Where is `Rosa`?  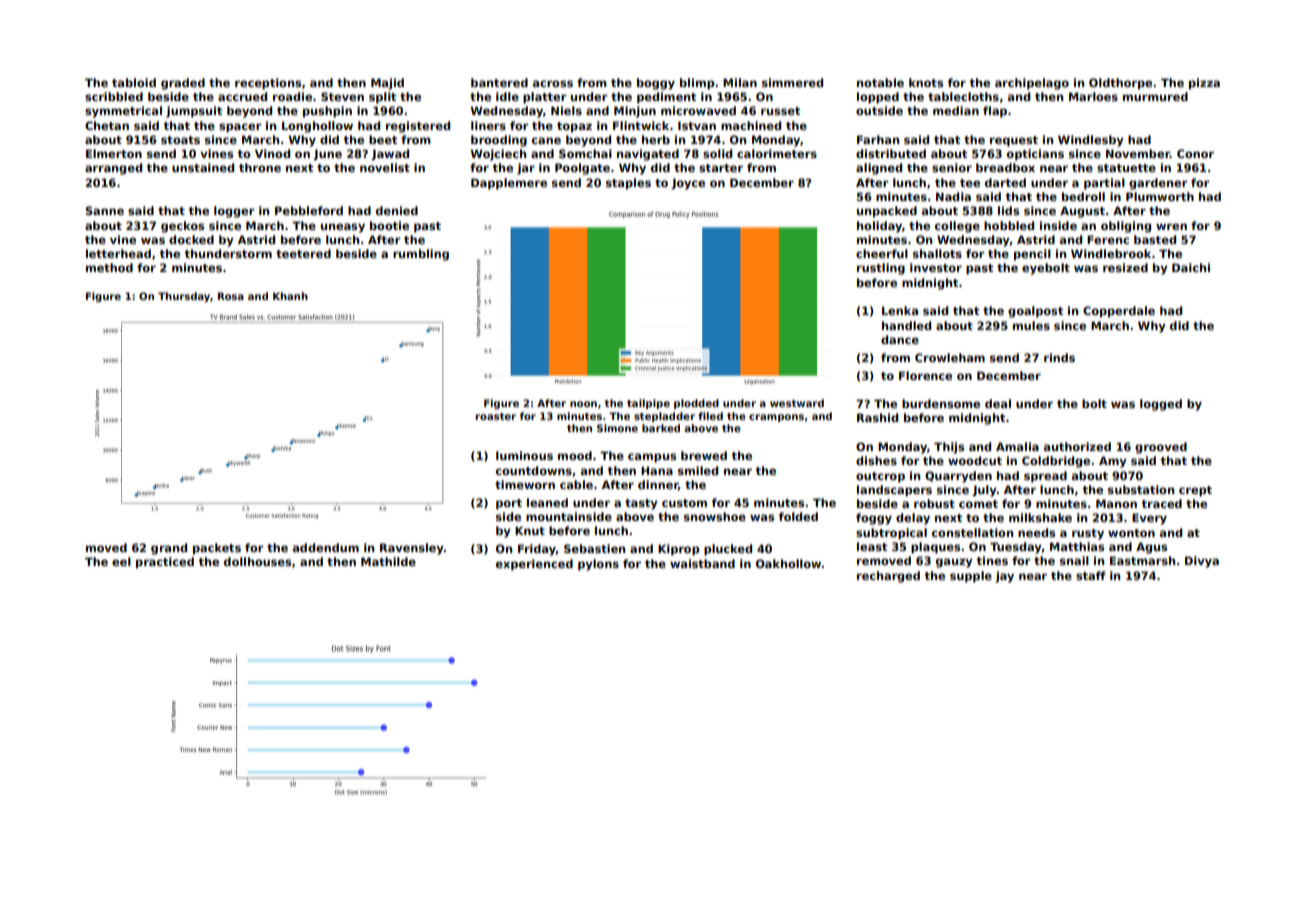
Rosa is located at coordinates (231, 296).
